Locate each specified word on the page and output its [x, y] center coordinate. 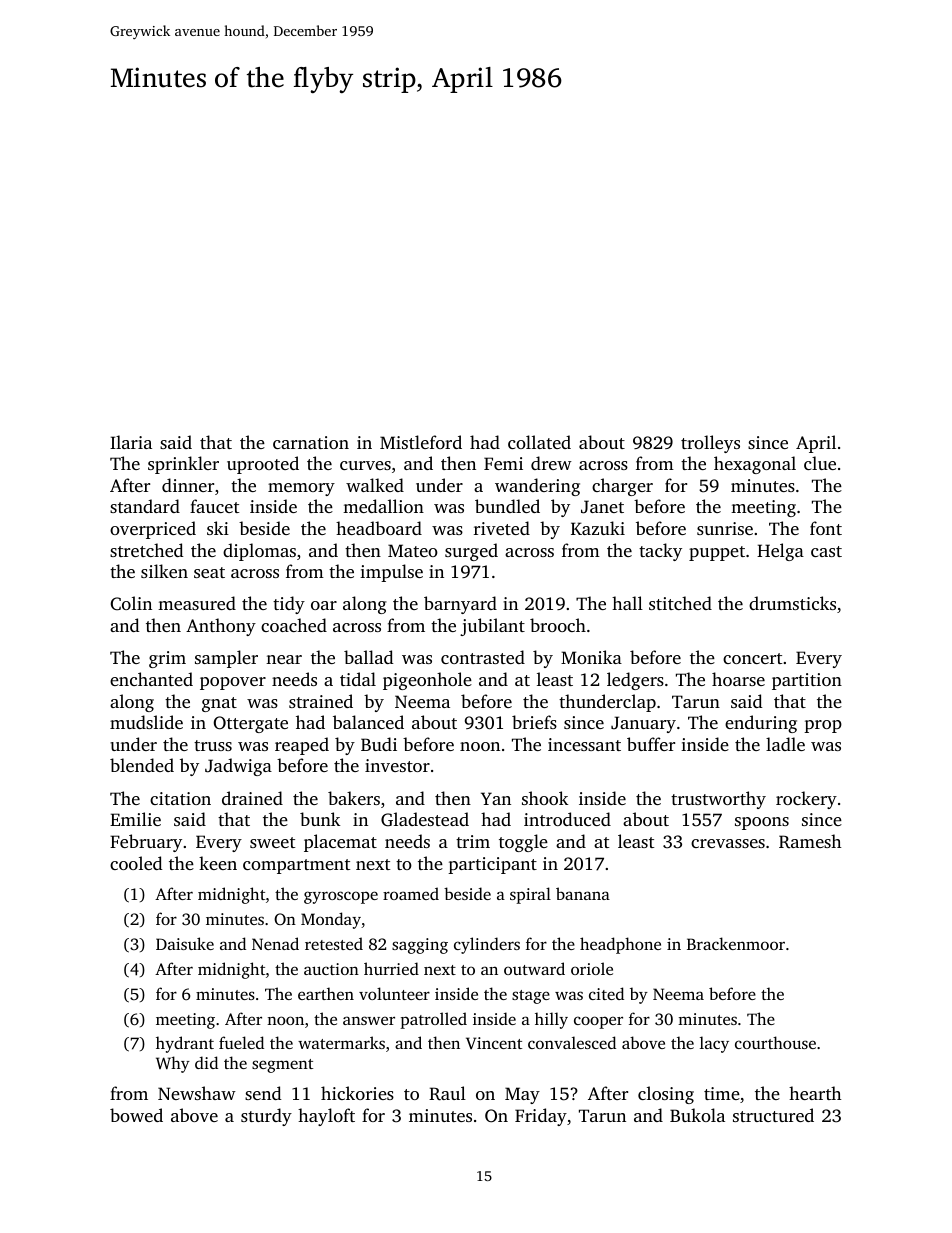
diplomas [259, 552]
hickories [357, 1093]
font [826, 528]
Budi [379, 744]
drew [551, 463]
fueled [241, 1042]
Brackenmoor [736, 943]
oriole [592, 968]
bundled [507, 506]
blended [142, 765]
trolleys [710, 444]
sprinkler [183, 465]
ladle [785, 744]
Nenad [275, 943]
